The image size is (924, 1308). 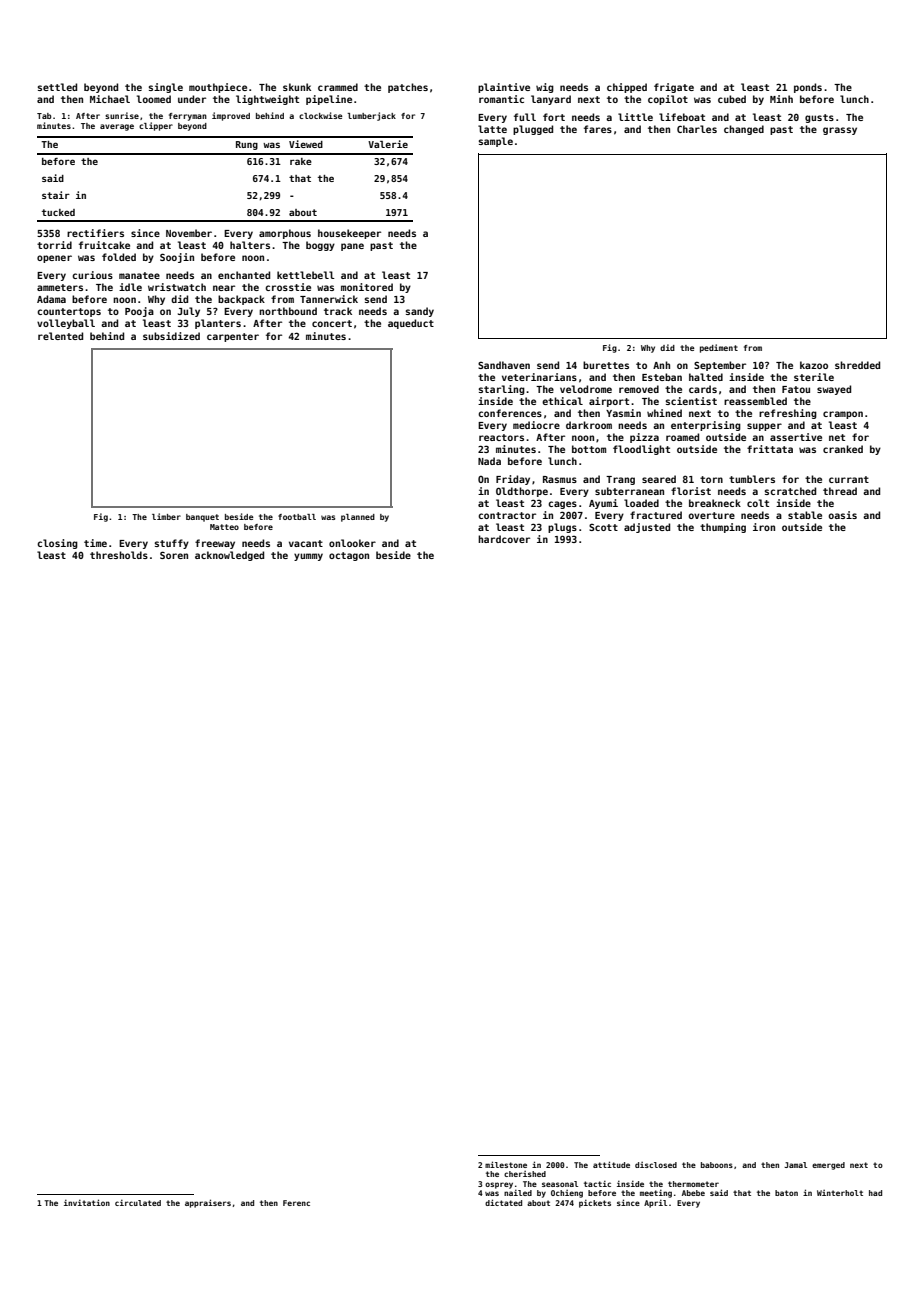 I want to click on Jamal, so click(x=795, y=1165).
